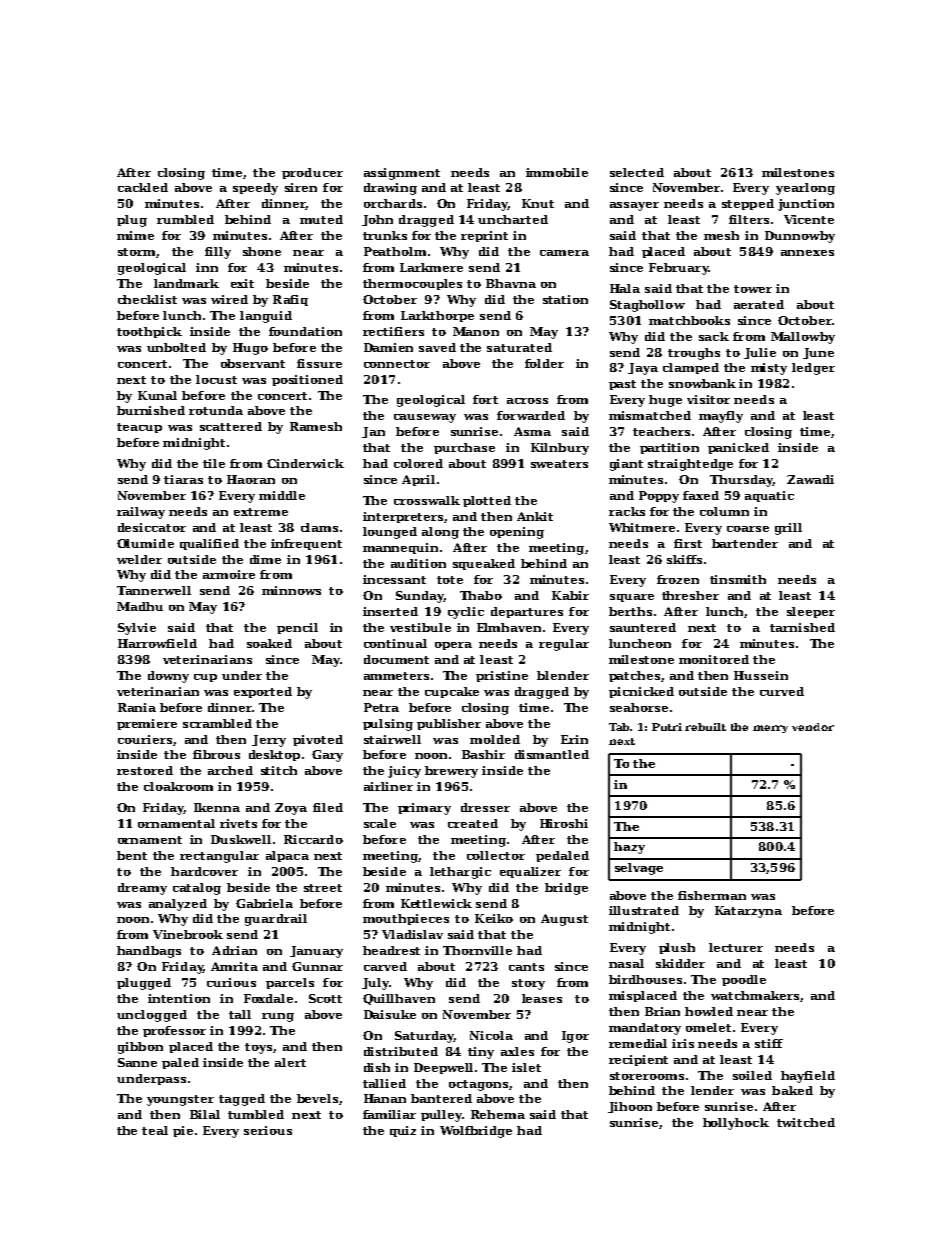  Describe the element at coordinates (291, 590) in the document. I see `minnows` at that location.
